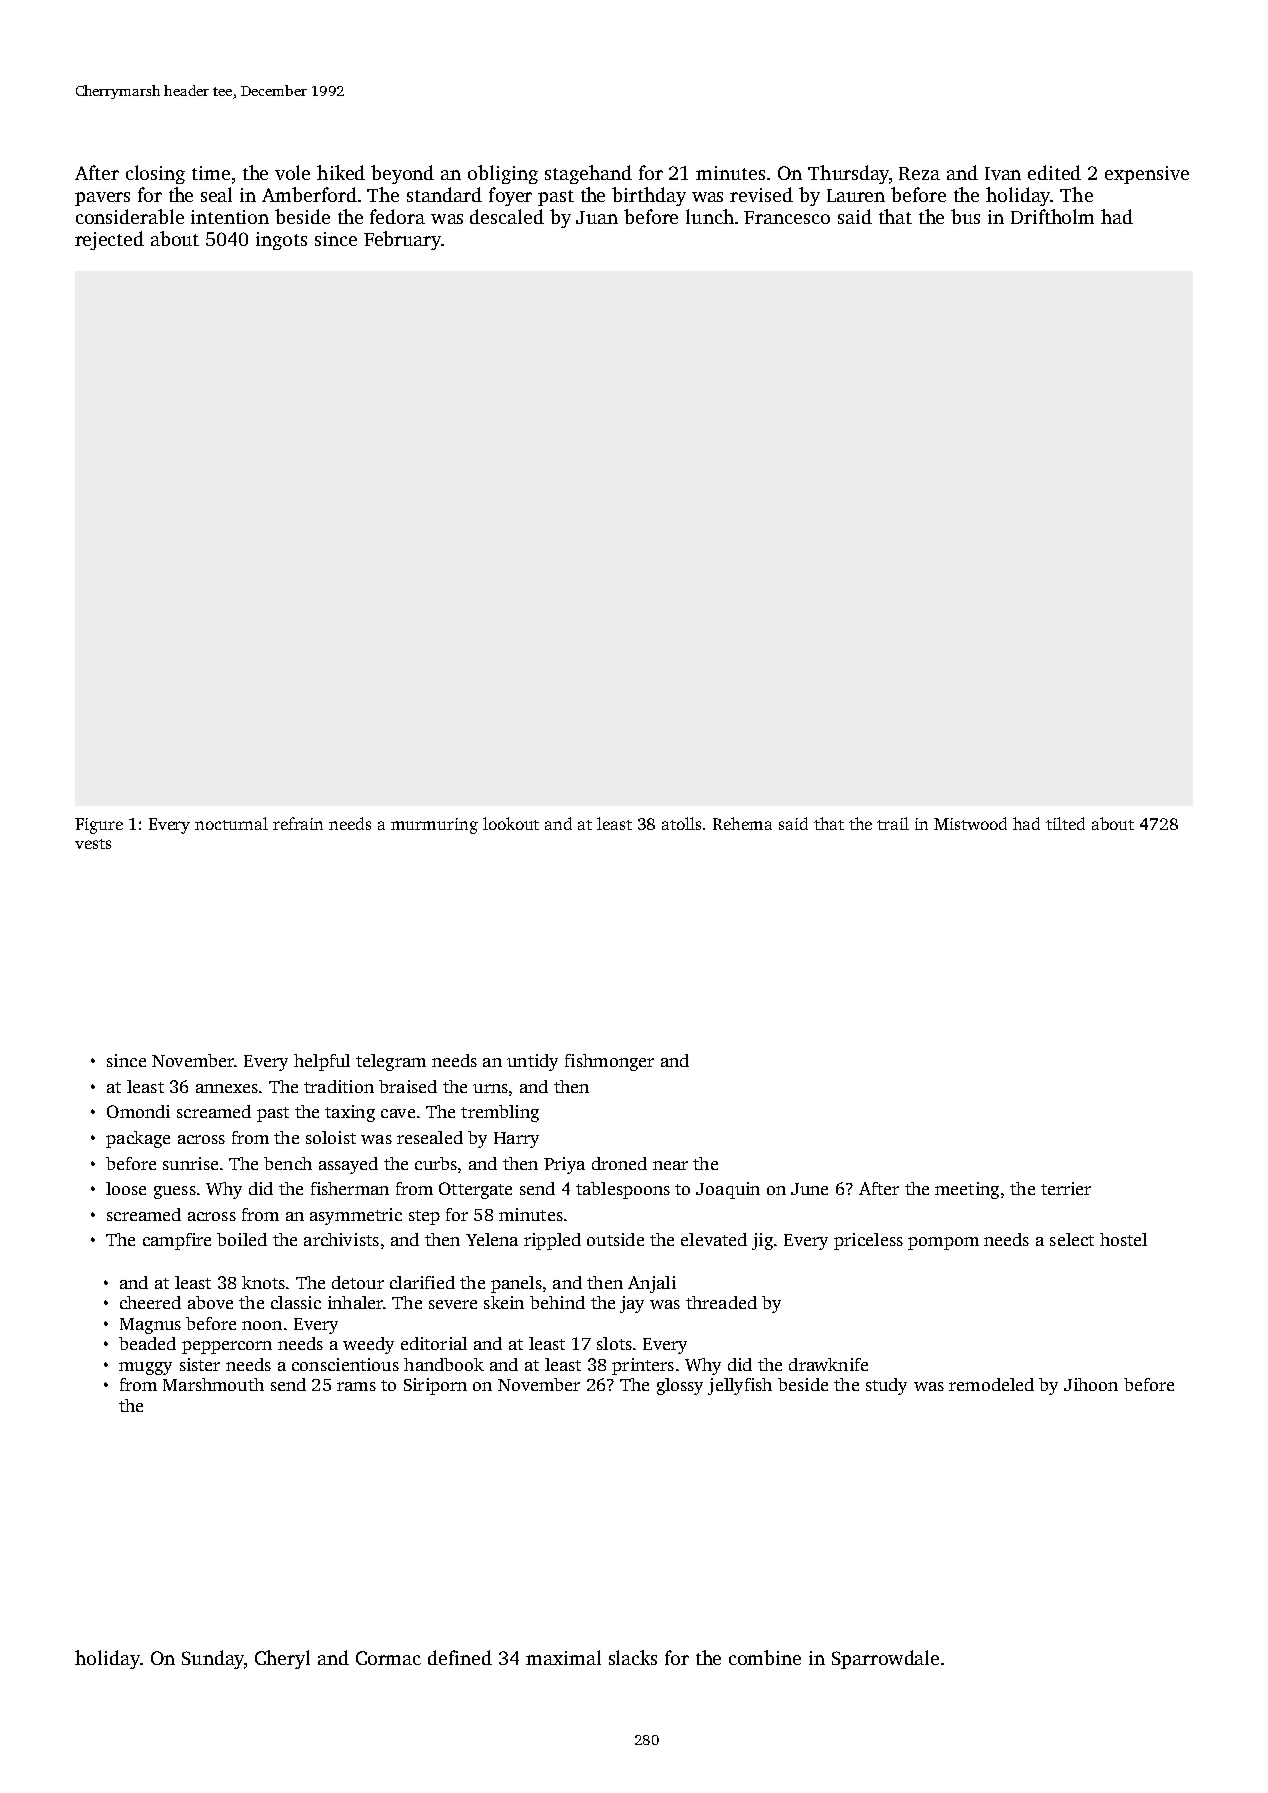 This document has height=1793, width=1268. What do you see at coordinates (213, 1659) in the document?
I see `Sunday` at bounding box center [213, 1659].
